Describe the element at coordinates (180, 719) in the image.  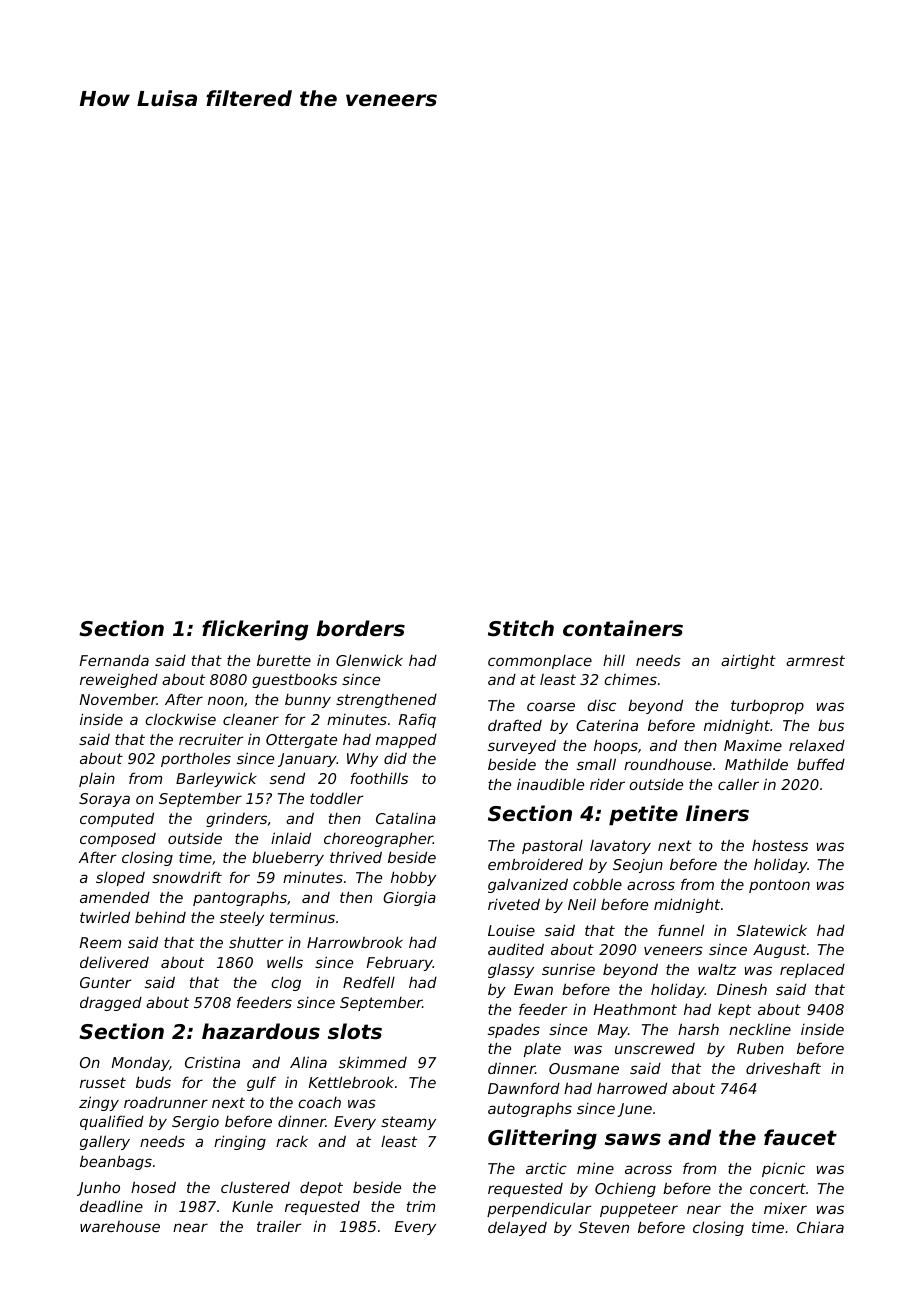
I see `clockwise` at that location.
